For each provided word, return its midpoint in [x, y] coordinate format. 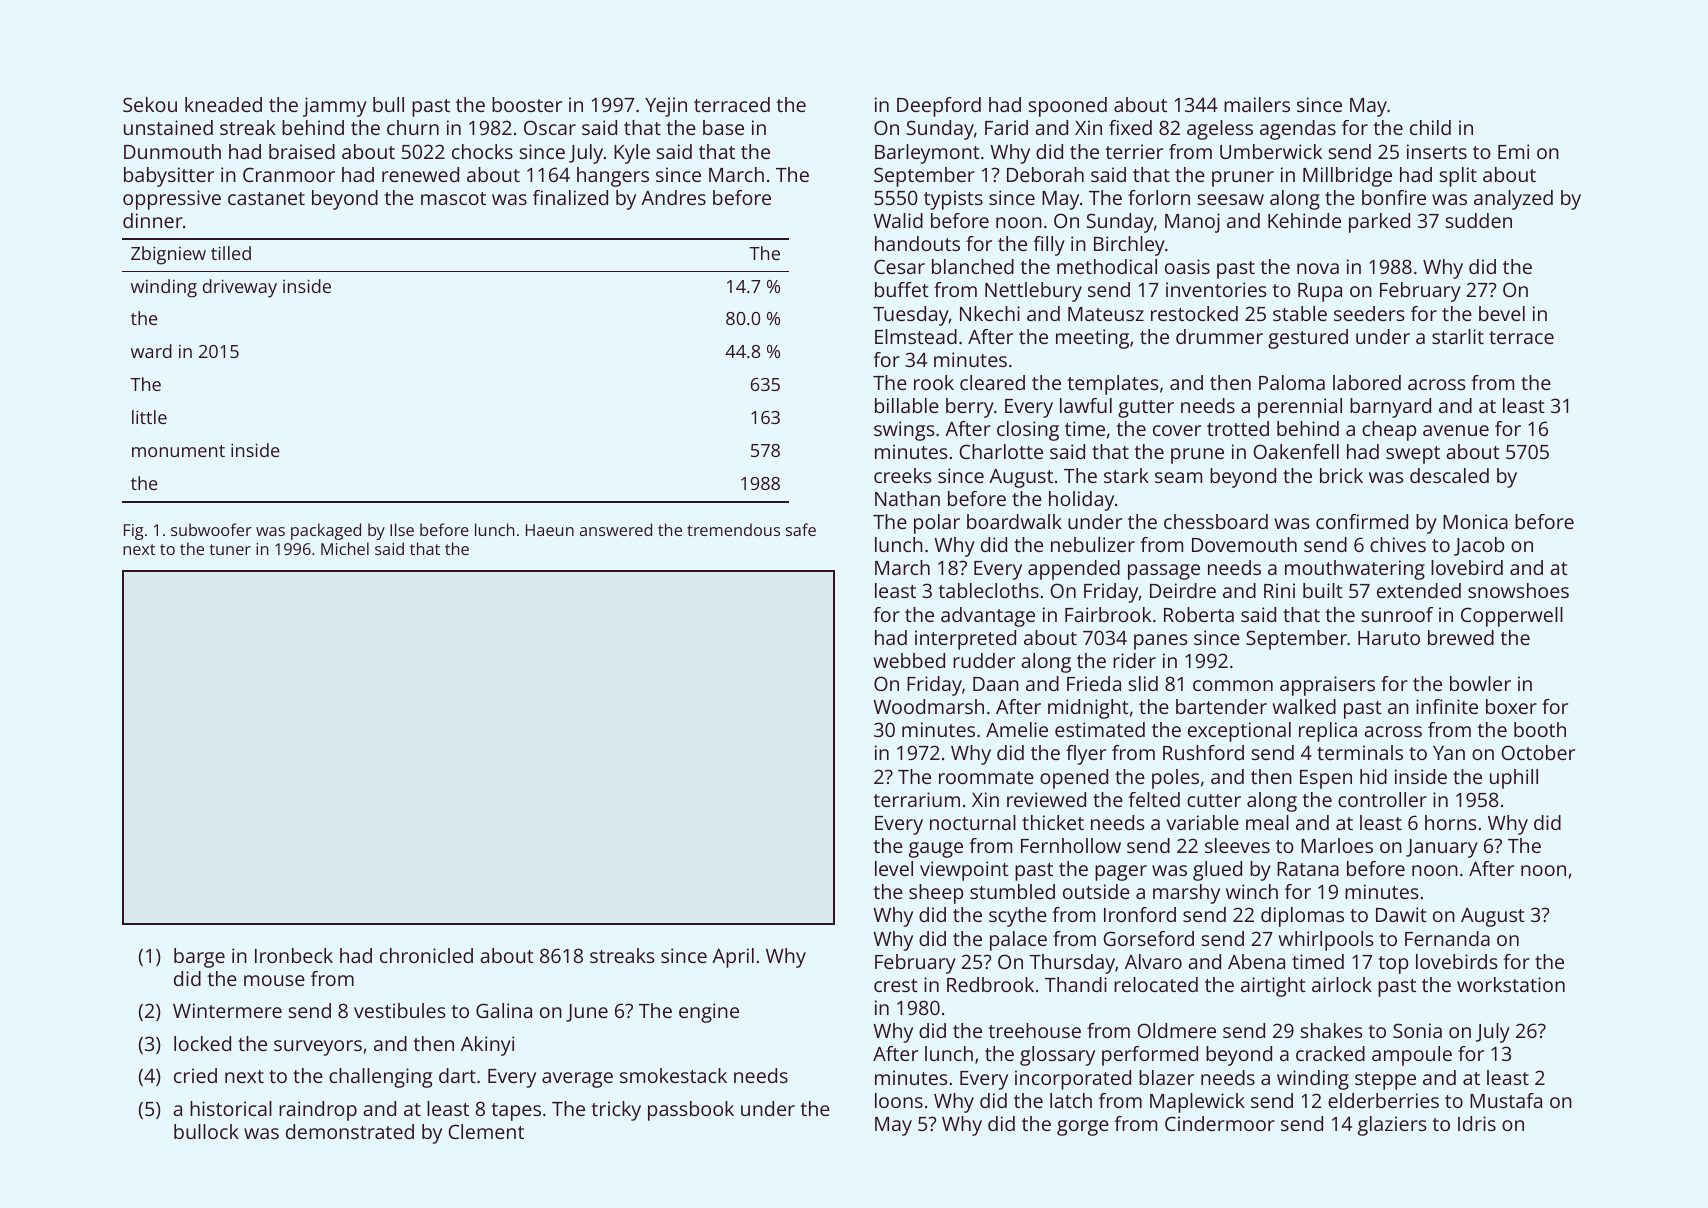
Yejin [666, 107]
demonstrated [350, 1131]
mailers [1257, 104]
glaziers [1392, 1126]
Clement [486, 1131]
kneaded [223, 104]
